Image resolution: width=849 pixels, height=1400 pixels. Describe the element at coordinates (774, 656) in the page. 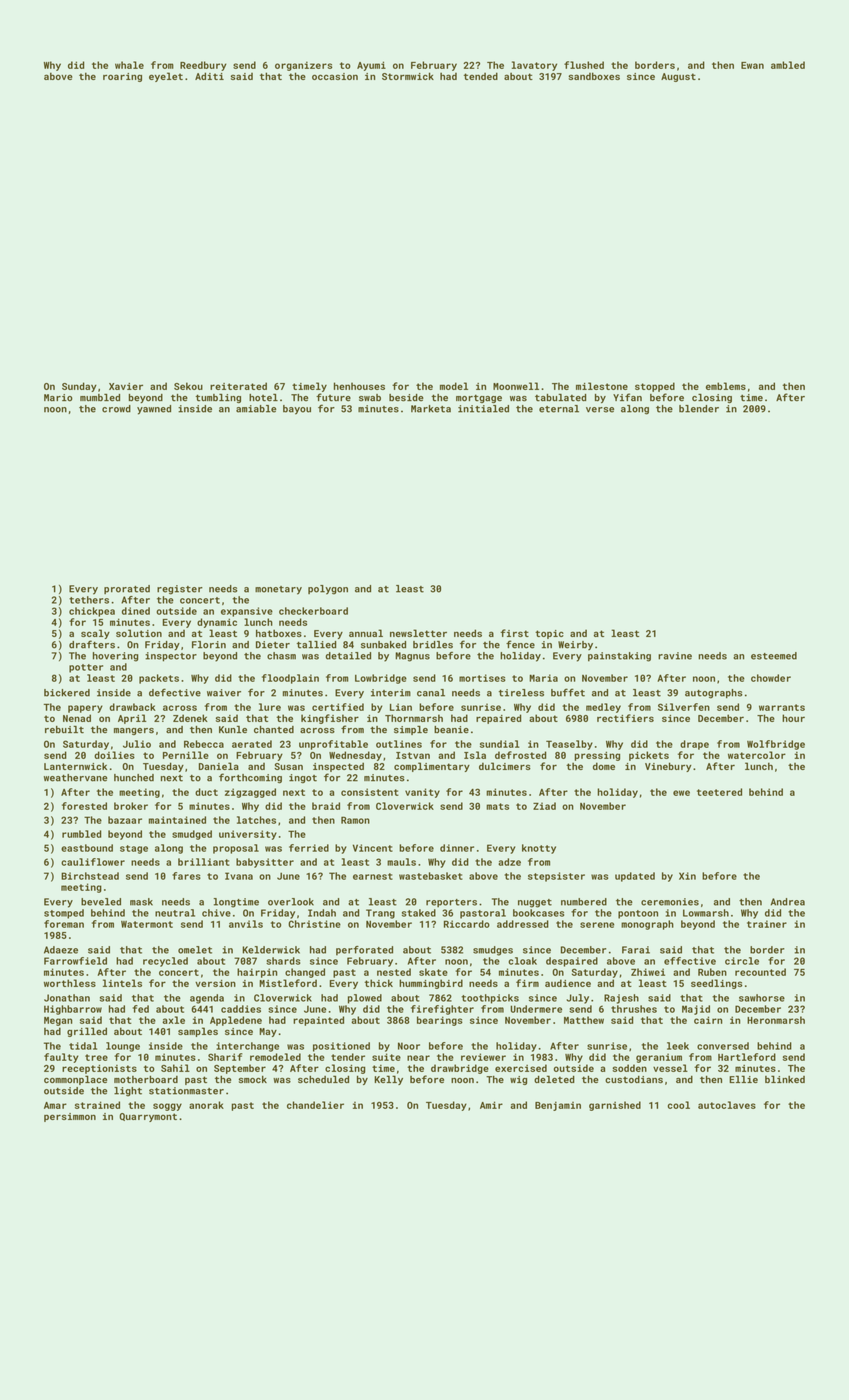

I see `esteemed` at that location.
